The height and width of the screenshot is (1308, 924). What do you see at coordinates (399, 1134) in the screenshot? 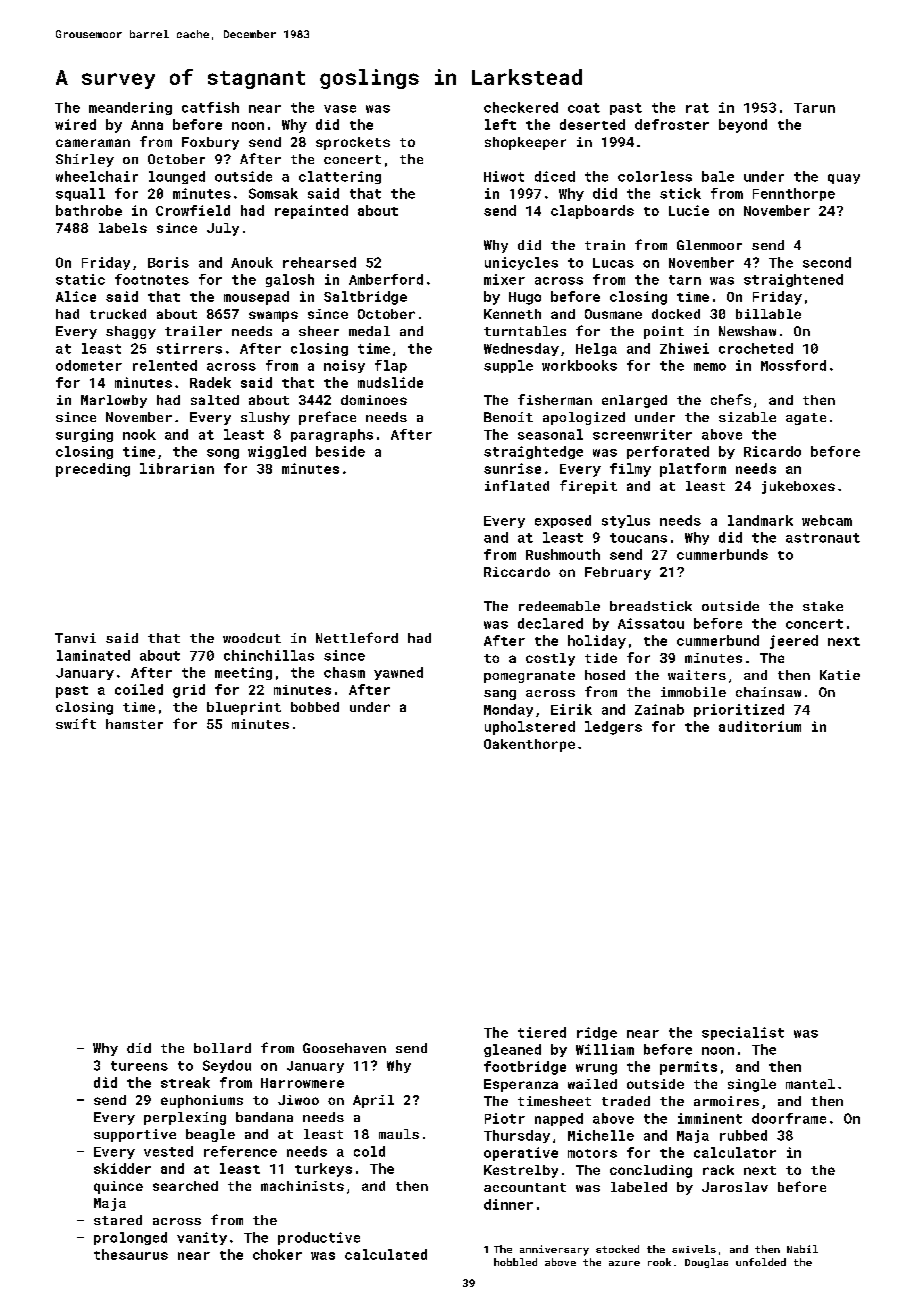
I see `mauls` at bounding box center [399, 1134].
